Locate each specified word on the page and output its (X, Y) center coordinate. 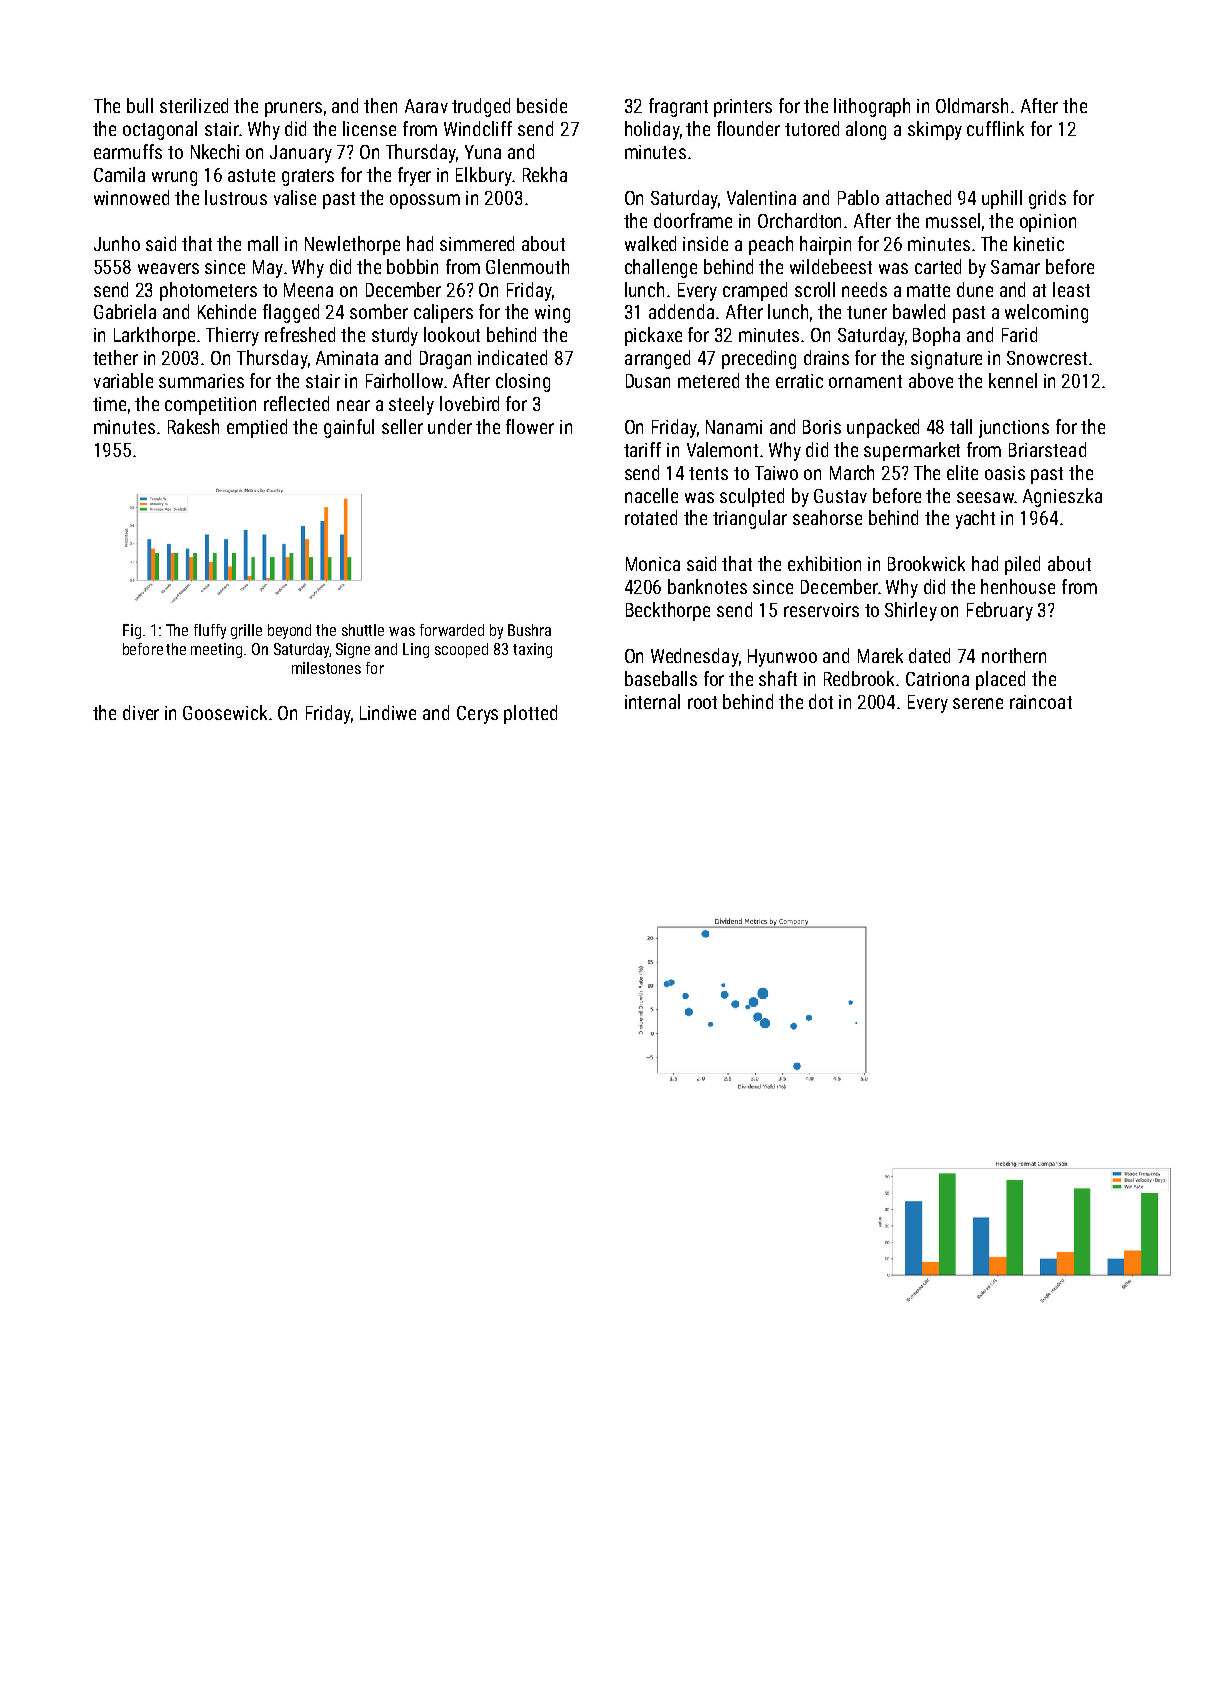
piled (1022, 565)
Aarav (426, 106)
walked (650, 243)
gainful (349, 428)
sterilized (194, 105)
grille (246, 631)
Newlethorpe (352, 245)
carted (938, 266)
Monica (653, 564)
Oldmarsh (972, 105)
